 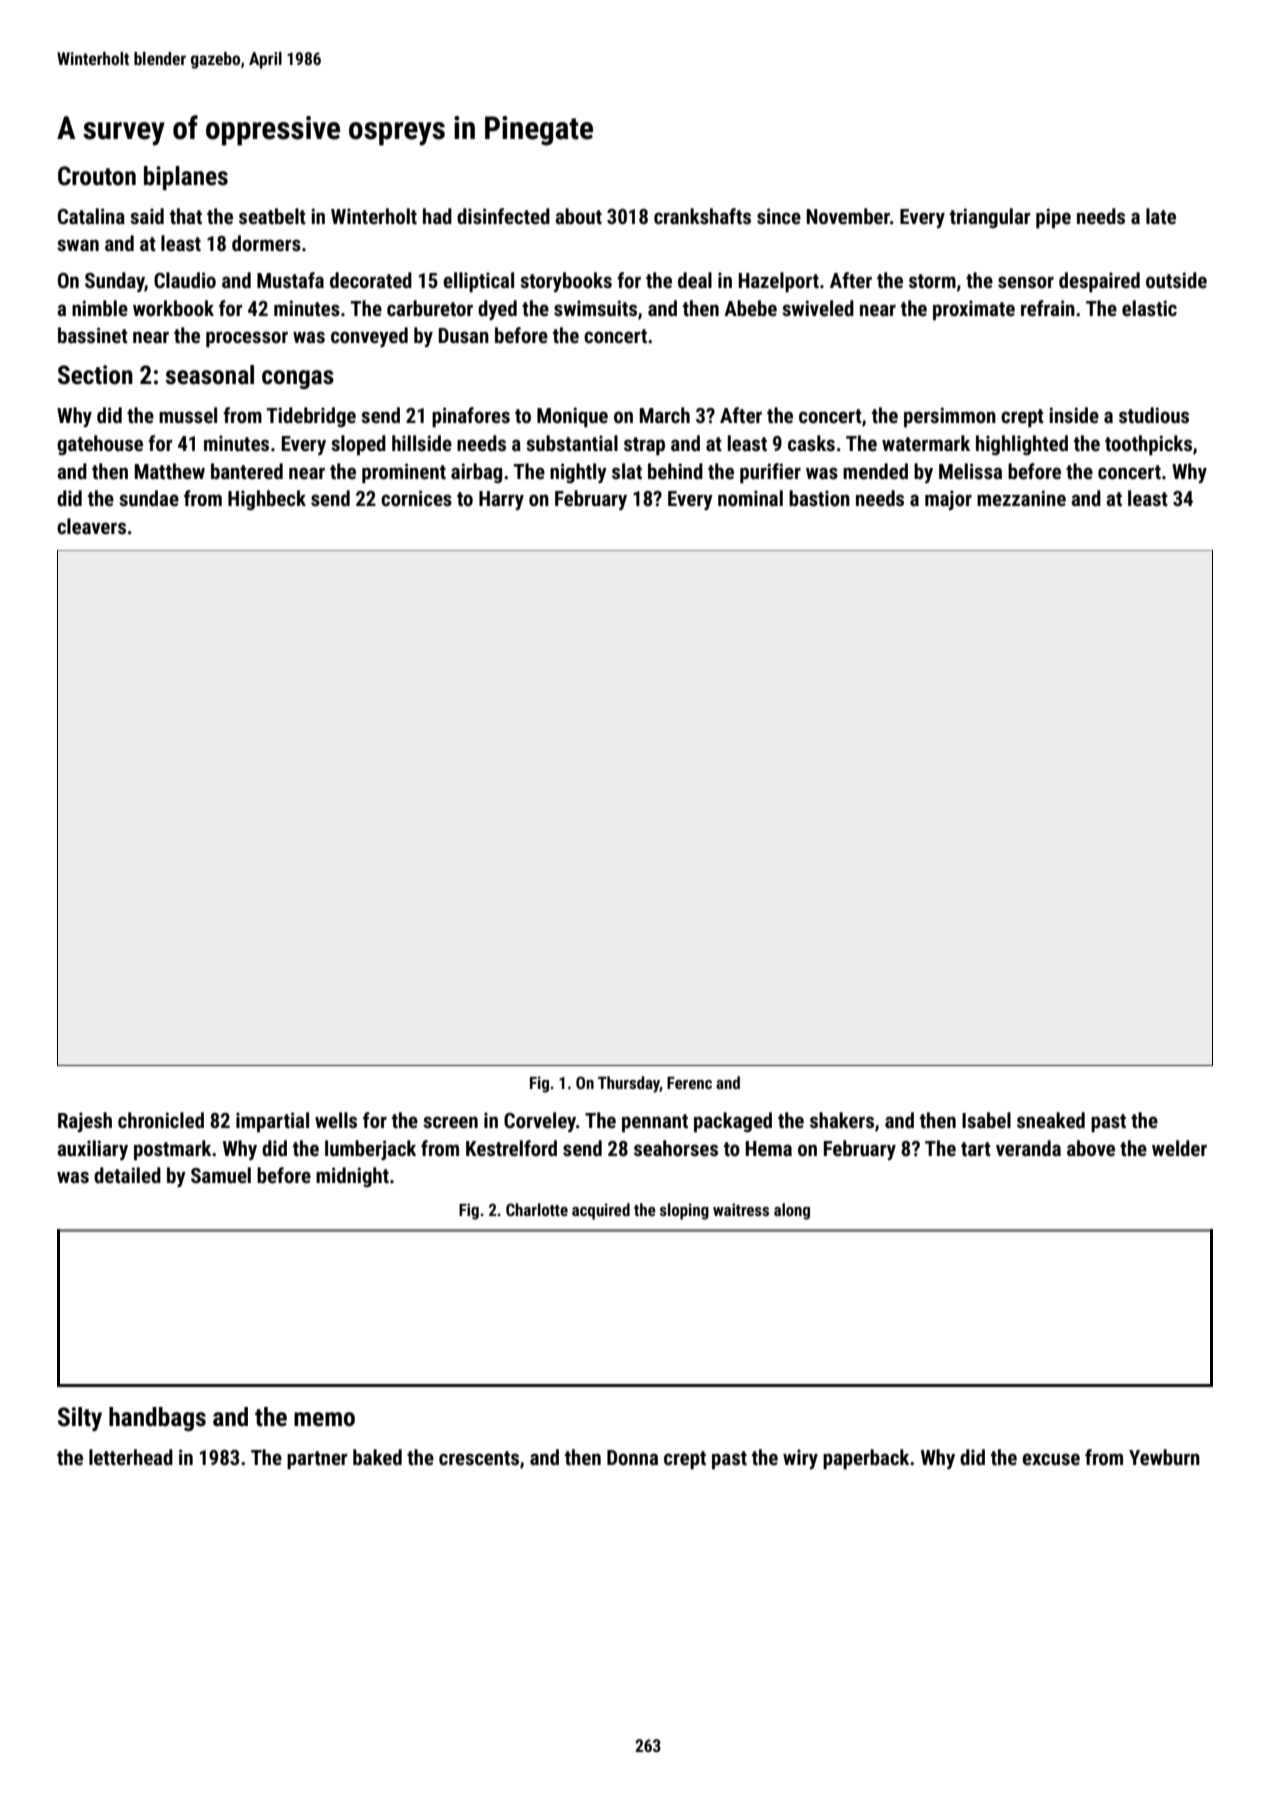 What do you see at coordinates (91, 526) in the screenshot?
I see `cleavers` at bounding box center [91, 526].
